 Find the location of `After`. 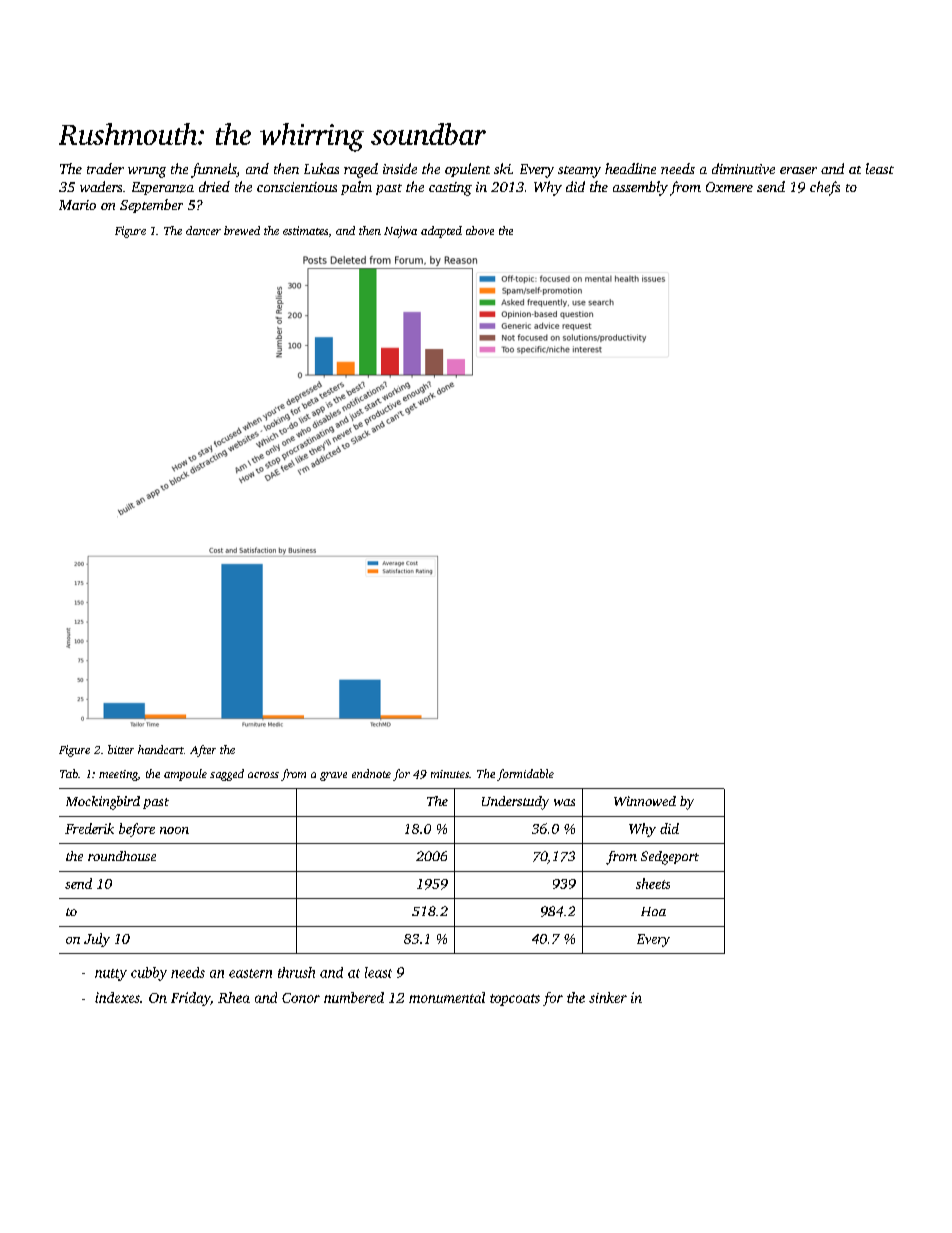

After is located at coordinates (203, 751).
